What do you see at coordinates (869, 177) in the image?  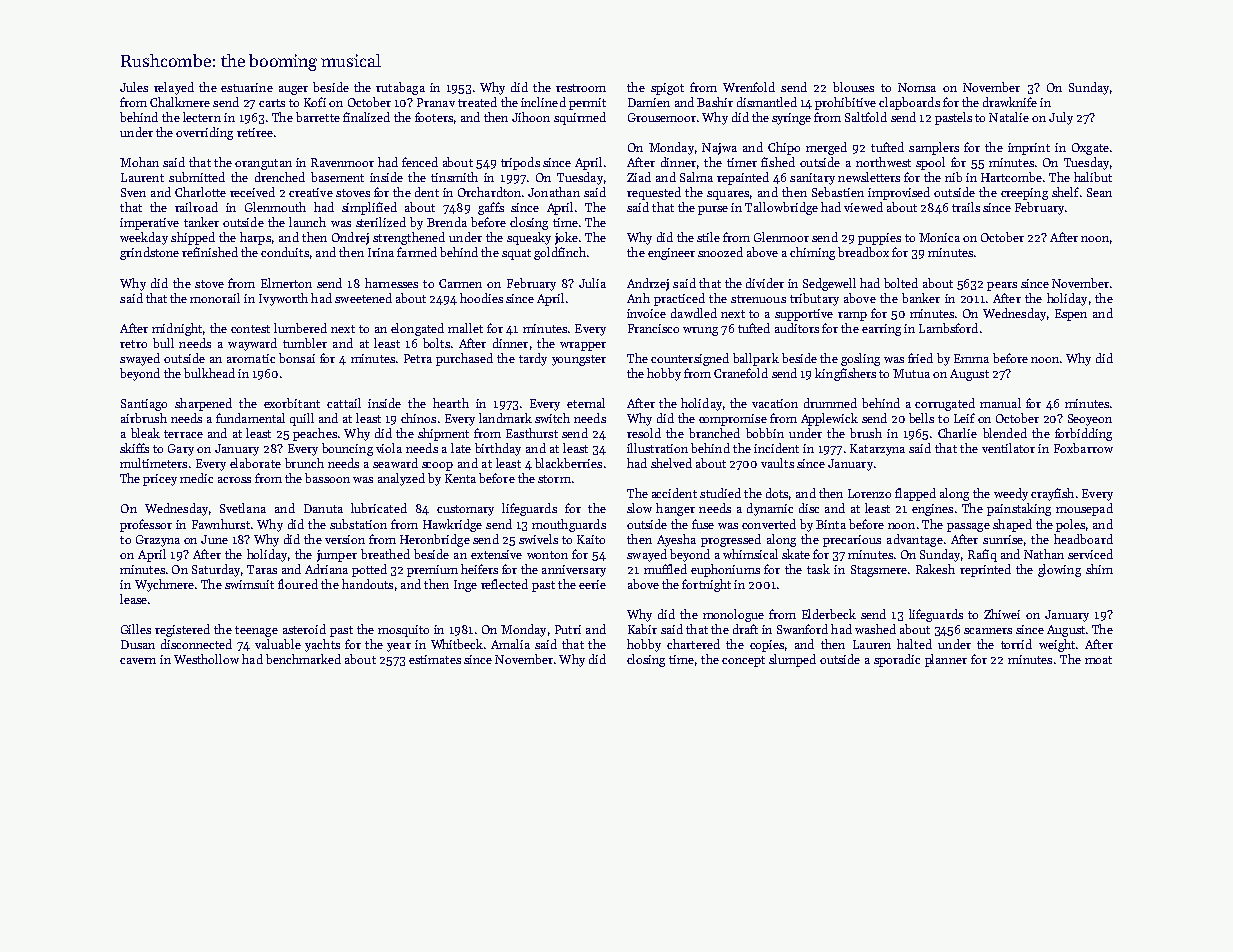 I see `newsletters` at bounding box center [869, 177].
